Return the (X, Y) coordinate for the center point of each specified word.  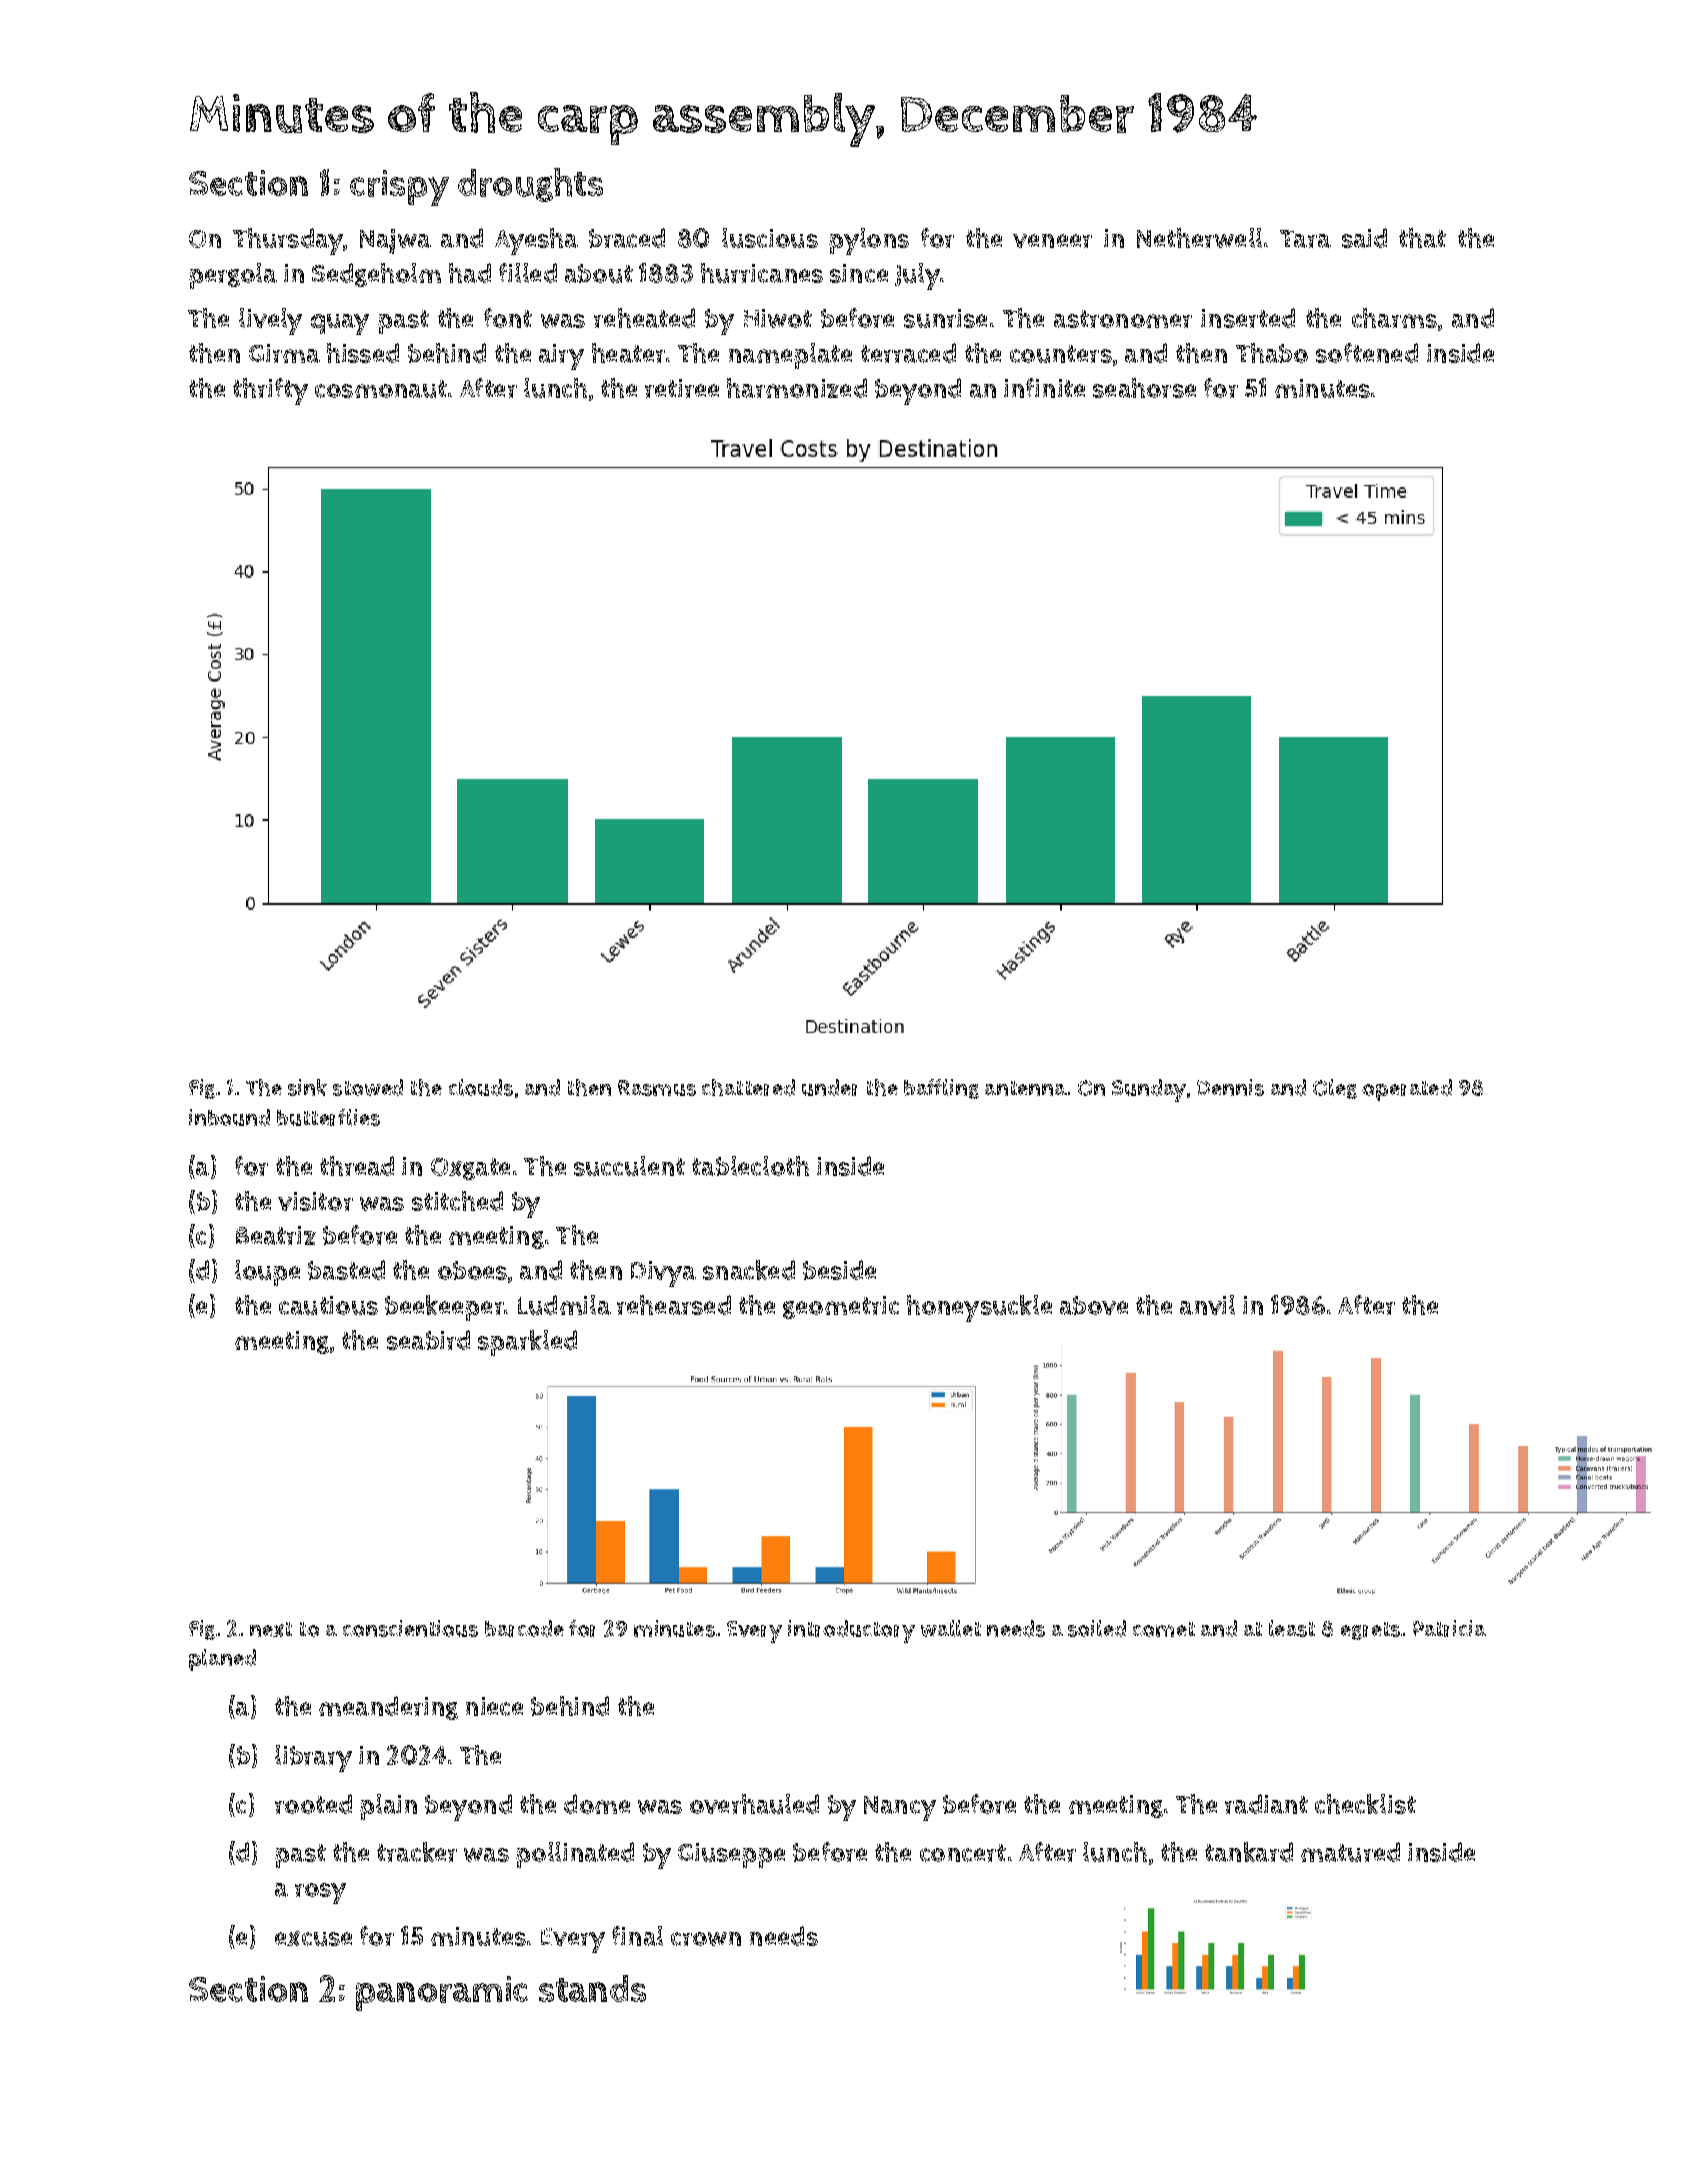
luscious (770, 238)
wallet (951, 1628)
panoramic (442, 1993)
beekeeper (444, 1308)
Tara (1305, 239)
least (1292, 1628)
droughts (530, 185)
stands (592, 1988)
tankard (1249, 1852)
